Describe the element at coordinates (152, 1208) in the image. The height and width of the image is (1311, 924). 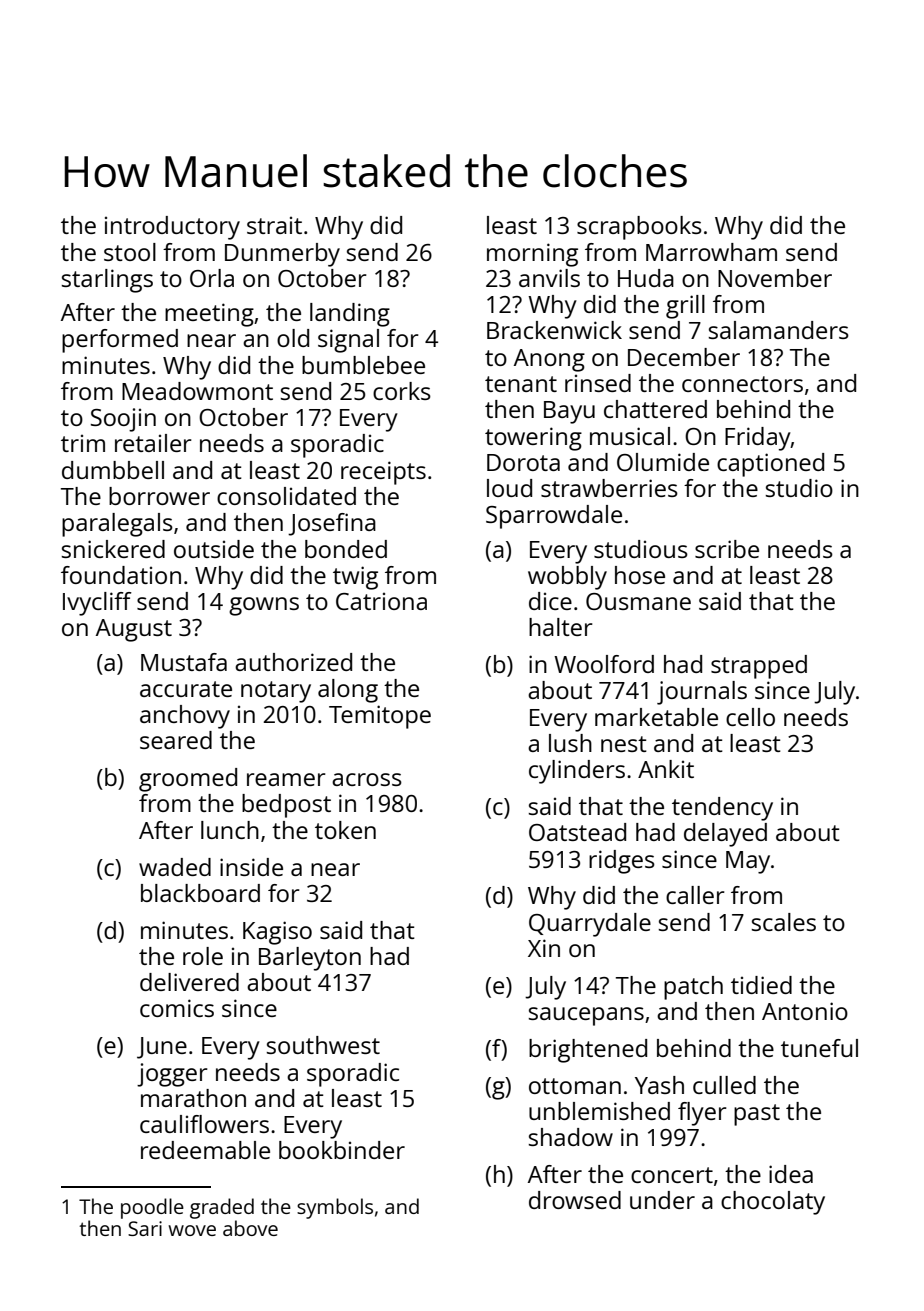
I see `poodle` at that location.
